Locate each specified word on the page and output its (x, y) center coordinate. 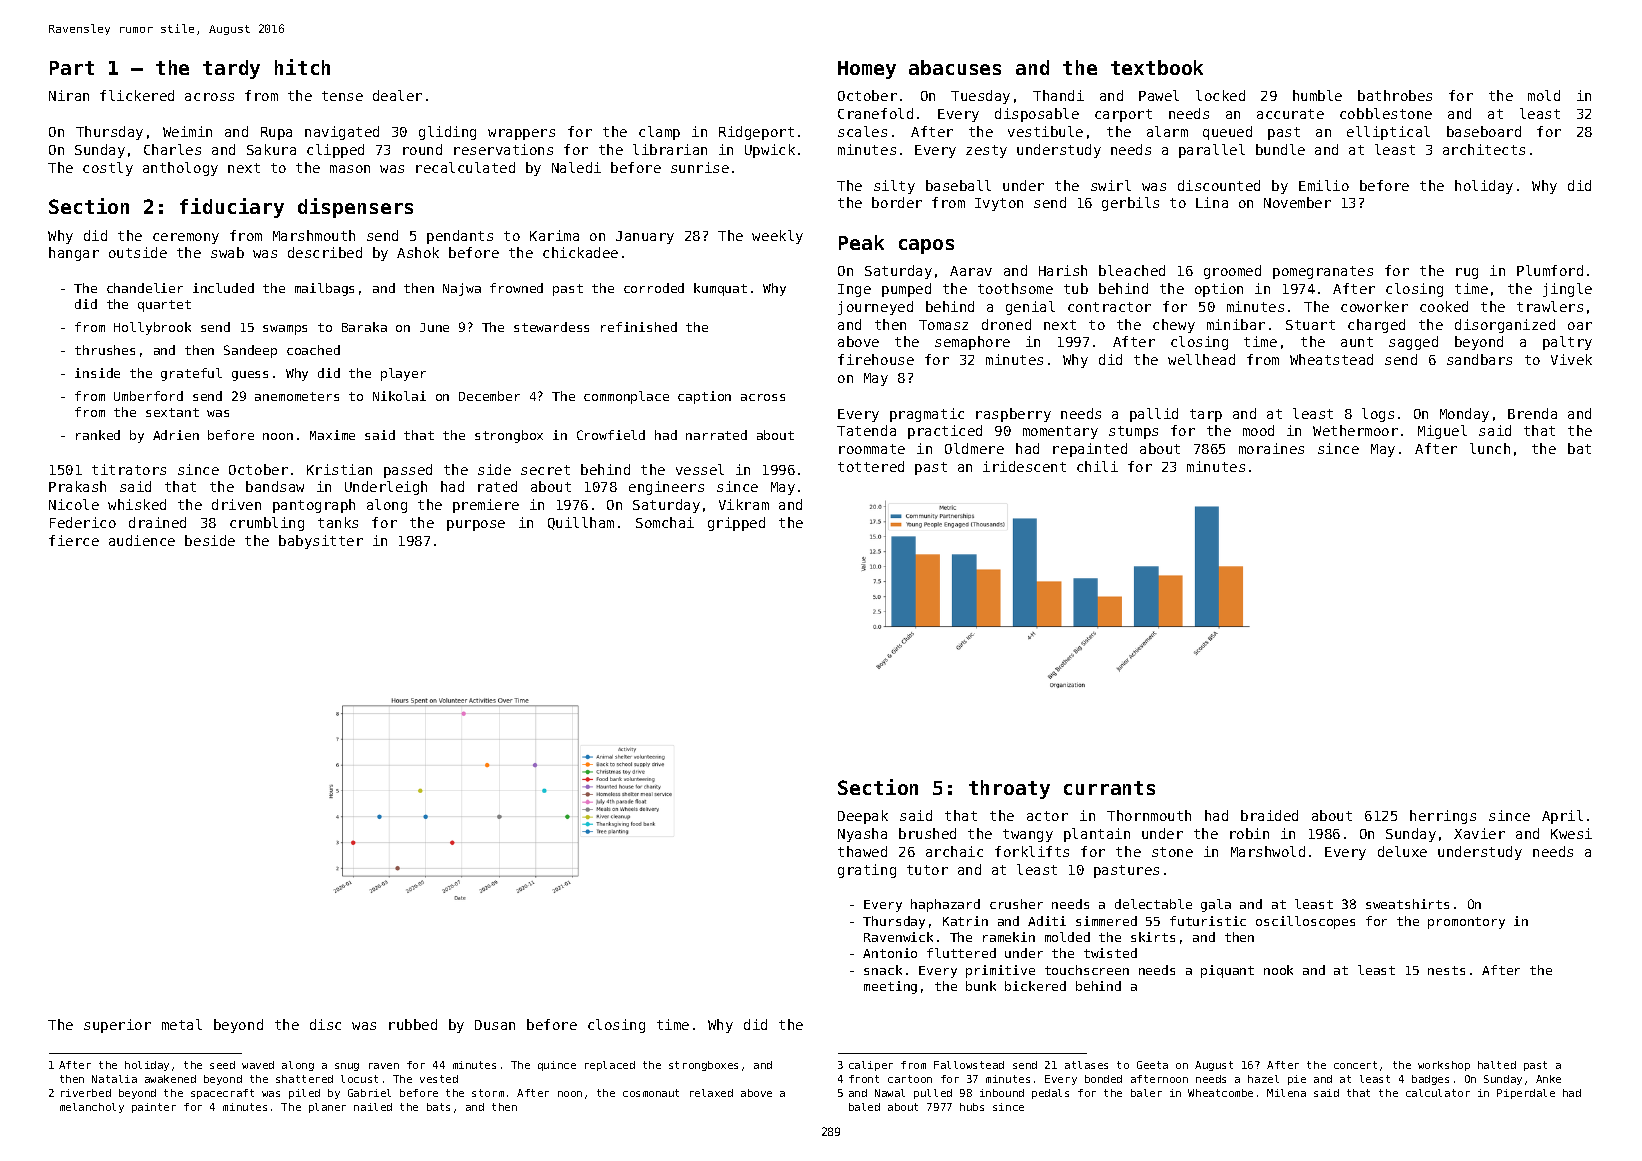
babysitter (321, 542)
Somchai (665, 522)
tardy (231, 69)
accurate (1290, 114)
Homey (867, 70)
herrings (1443, 817)
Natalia (114, 1079)
